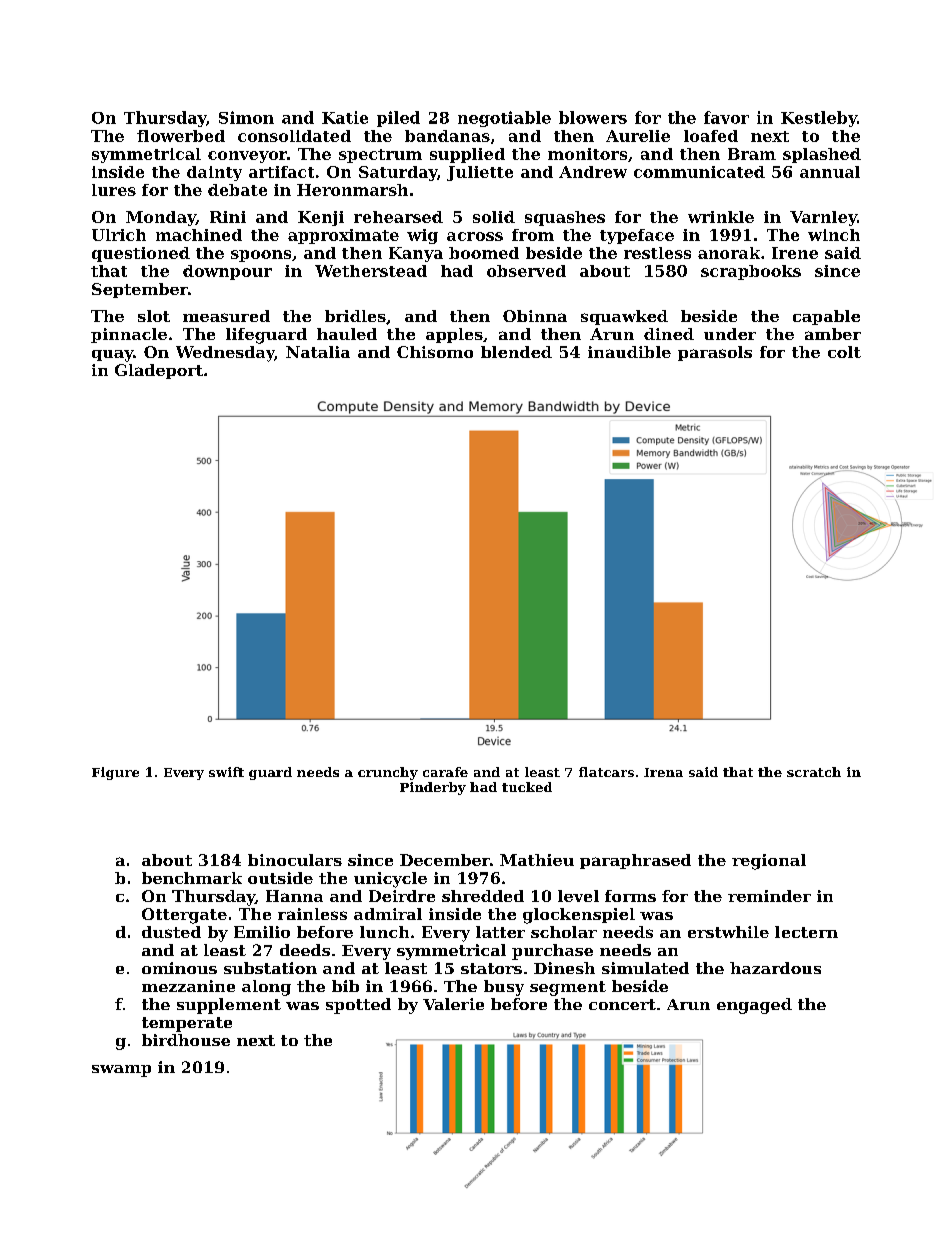 The image size is (952, 1233). What do you see at coordinates (844, 352) in the image?
I see `colt` at bounding box center [844, 352].
